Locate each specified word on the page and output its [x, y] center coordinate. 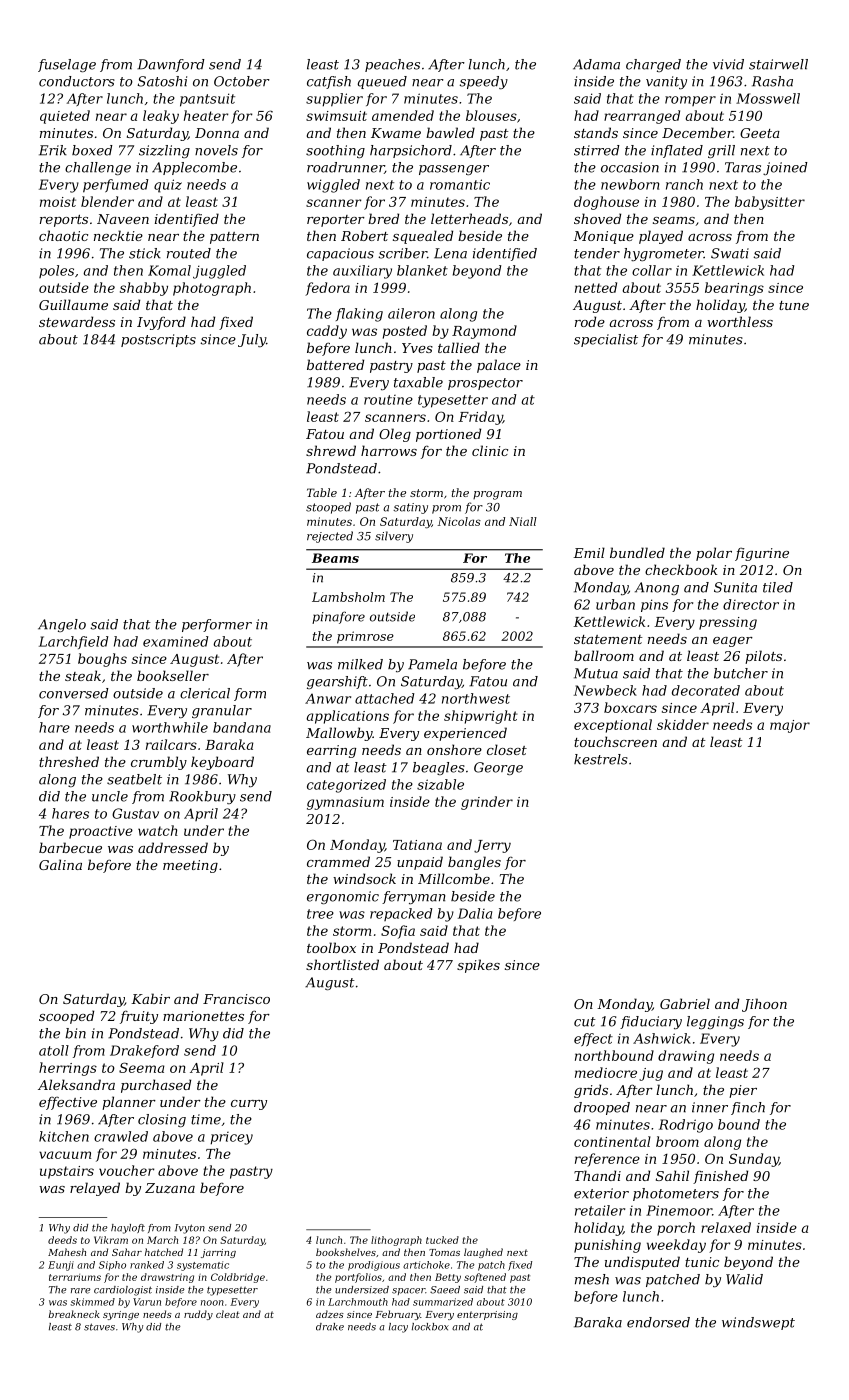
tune [794, 305]
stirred [597, 150]
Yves [417, 348]
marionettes [203, 1016]
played [661, 237]
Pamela [432, 664]
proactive [101, 832]
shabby [144, 289]
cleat [228, 1314]
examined [175, 641]
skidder [683, 724]
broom [677, 1141]
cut [585, 1022]
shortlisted [342, 964]
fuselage [67, 65]
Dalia [475, 913]
